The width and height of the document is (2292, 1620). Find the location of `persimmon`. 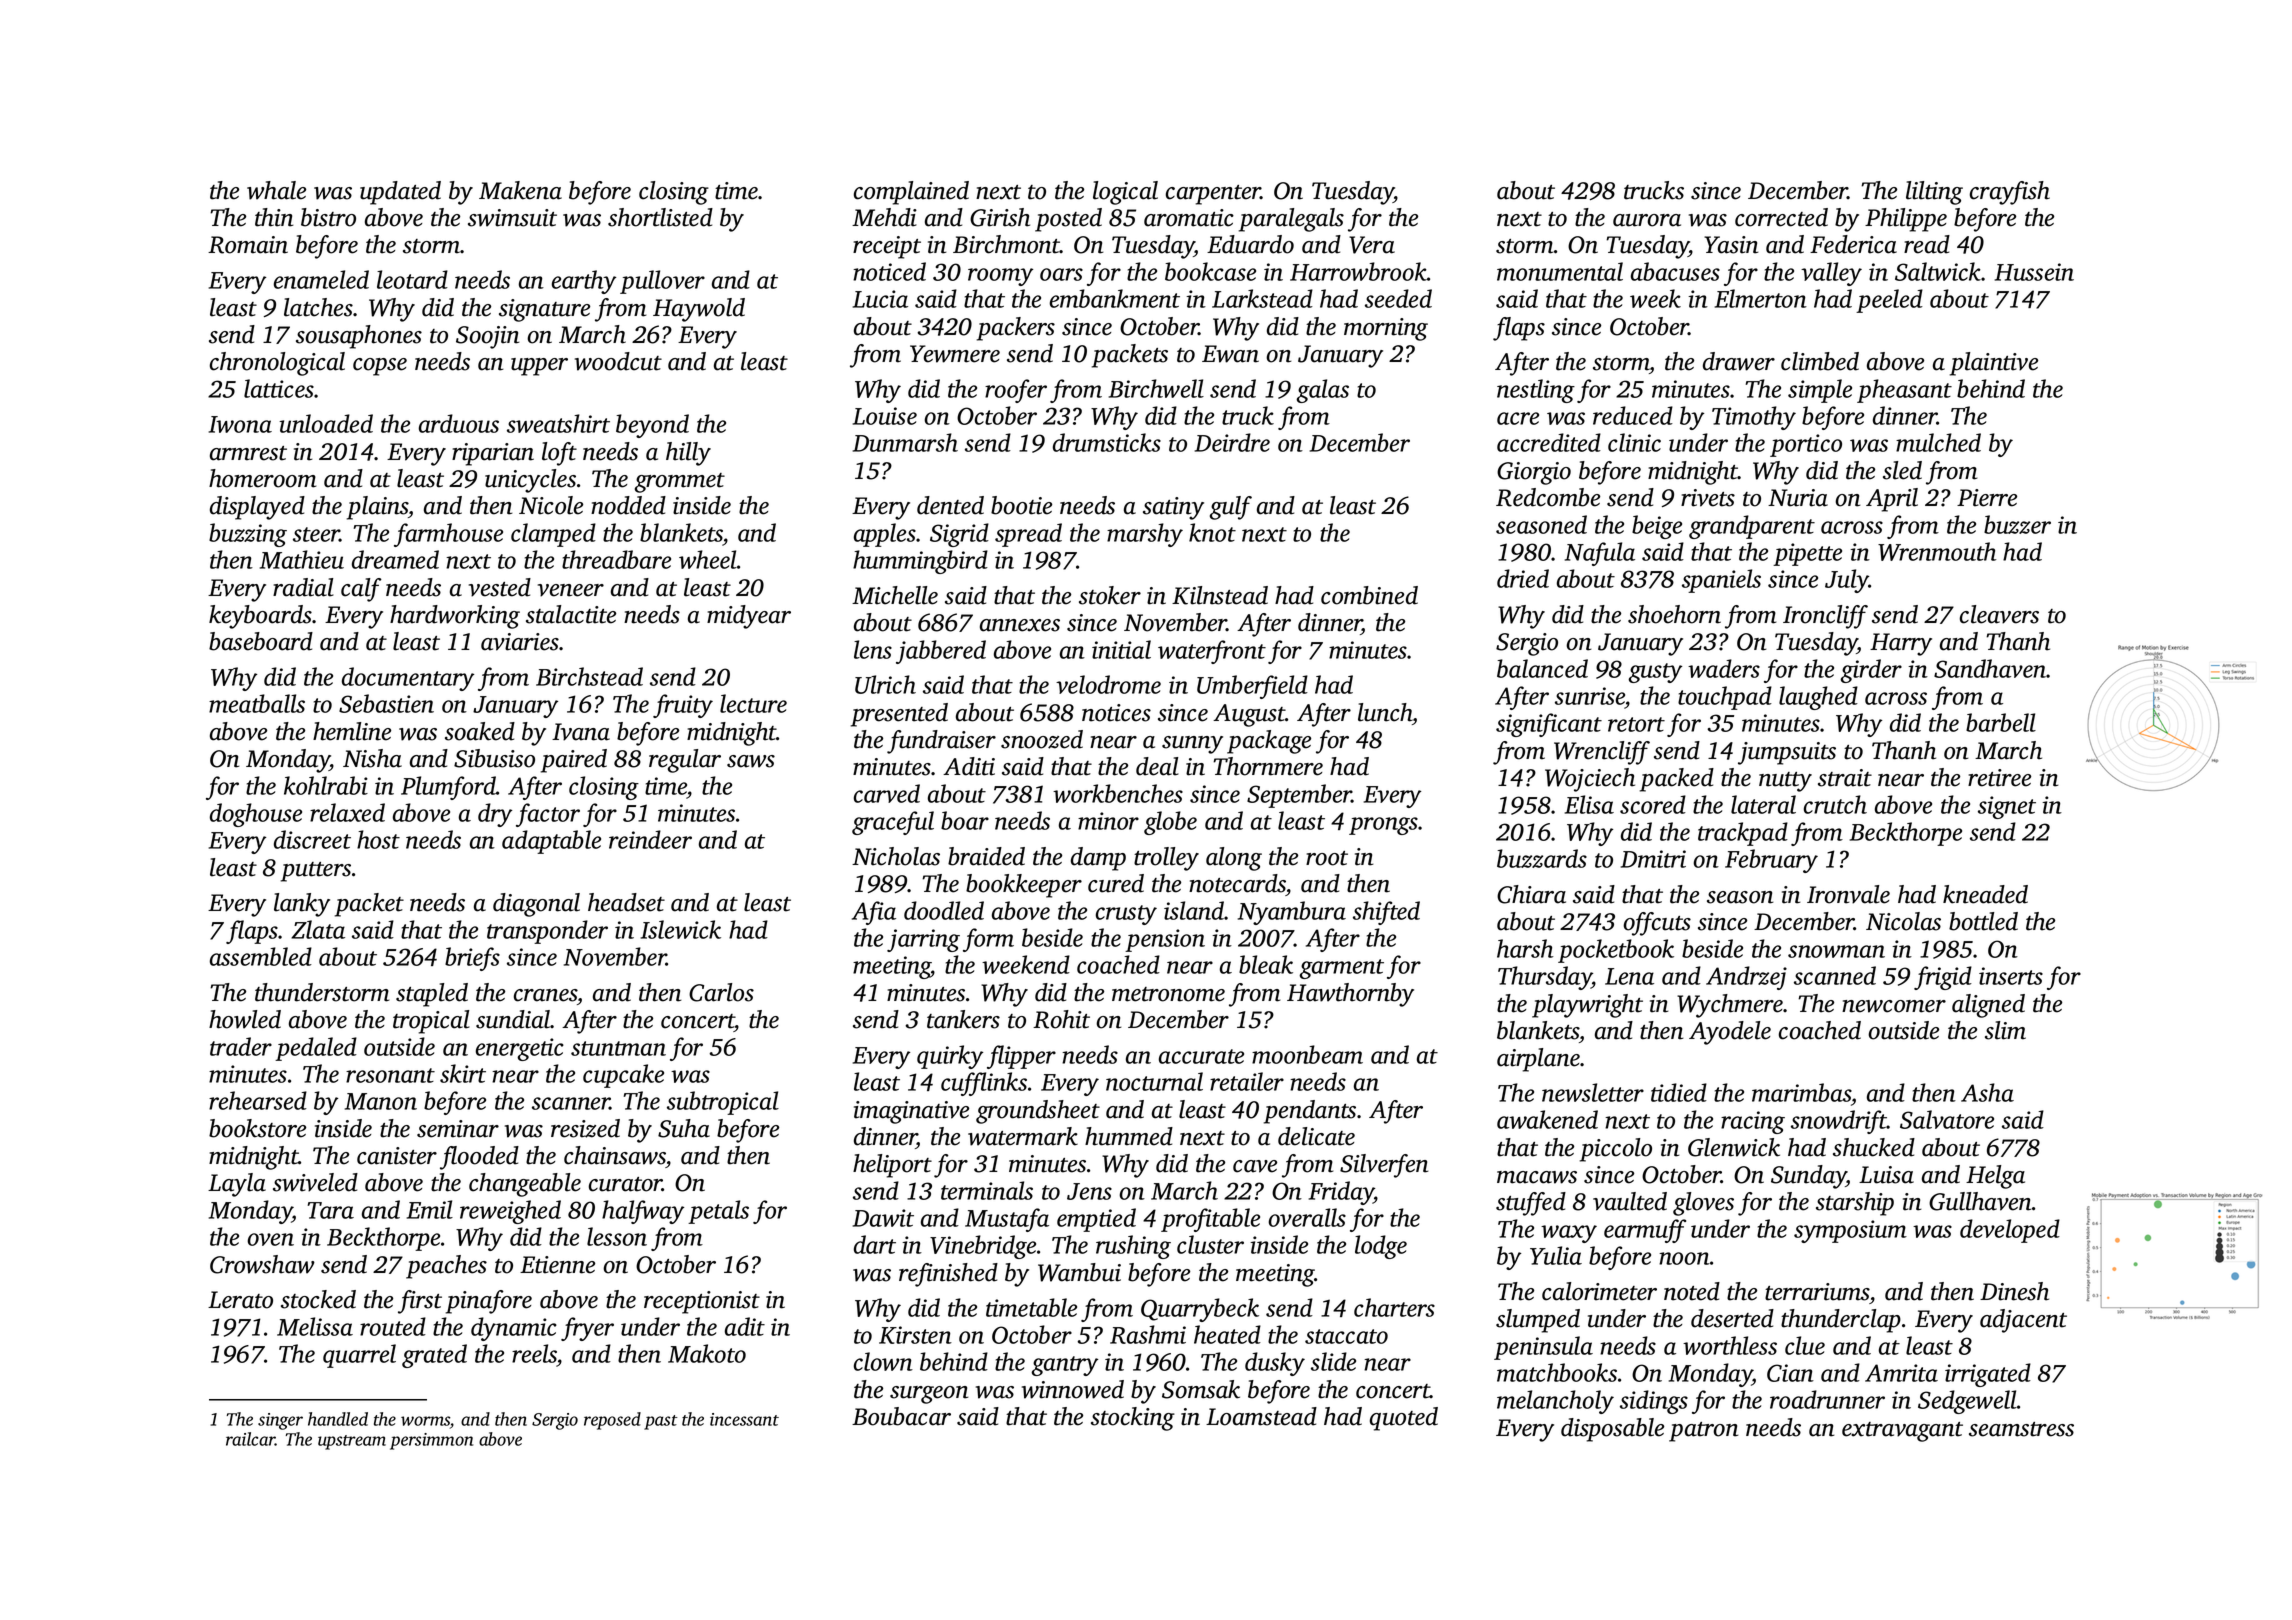

persimmon is located at coordinates (431, 1441).
